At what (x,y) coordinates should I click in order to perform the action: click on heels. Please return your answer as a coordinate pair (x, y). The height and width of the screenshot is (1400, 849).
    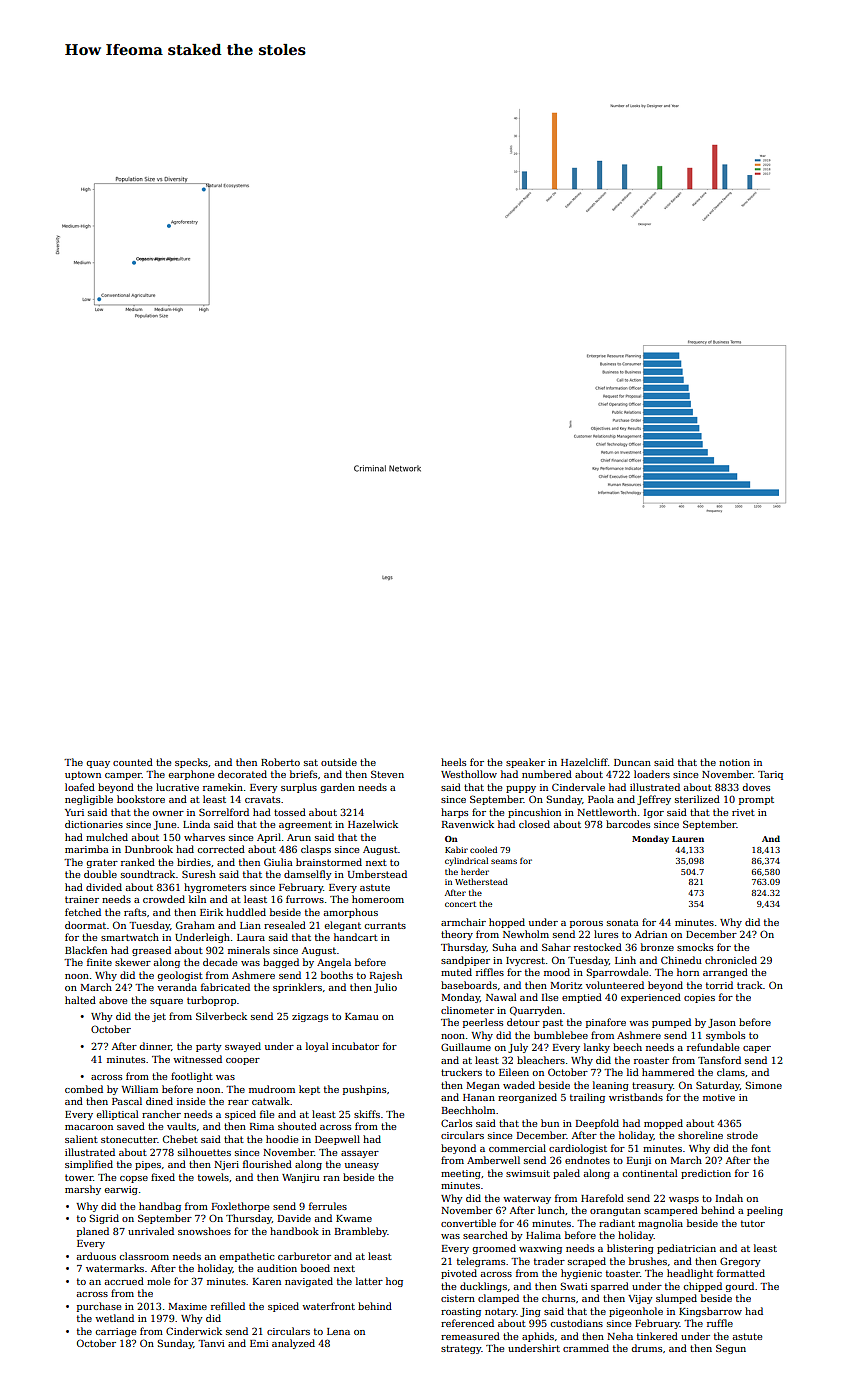
    Looking at the image, I should click on (453, 762).
